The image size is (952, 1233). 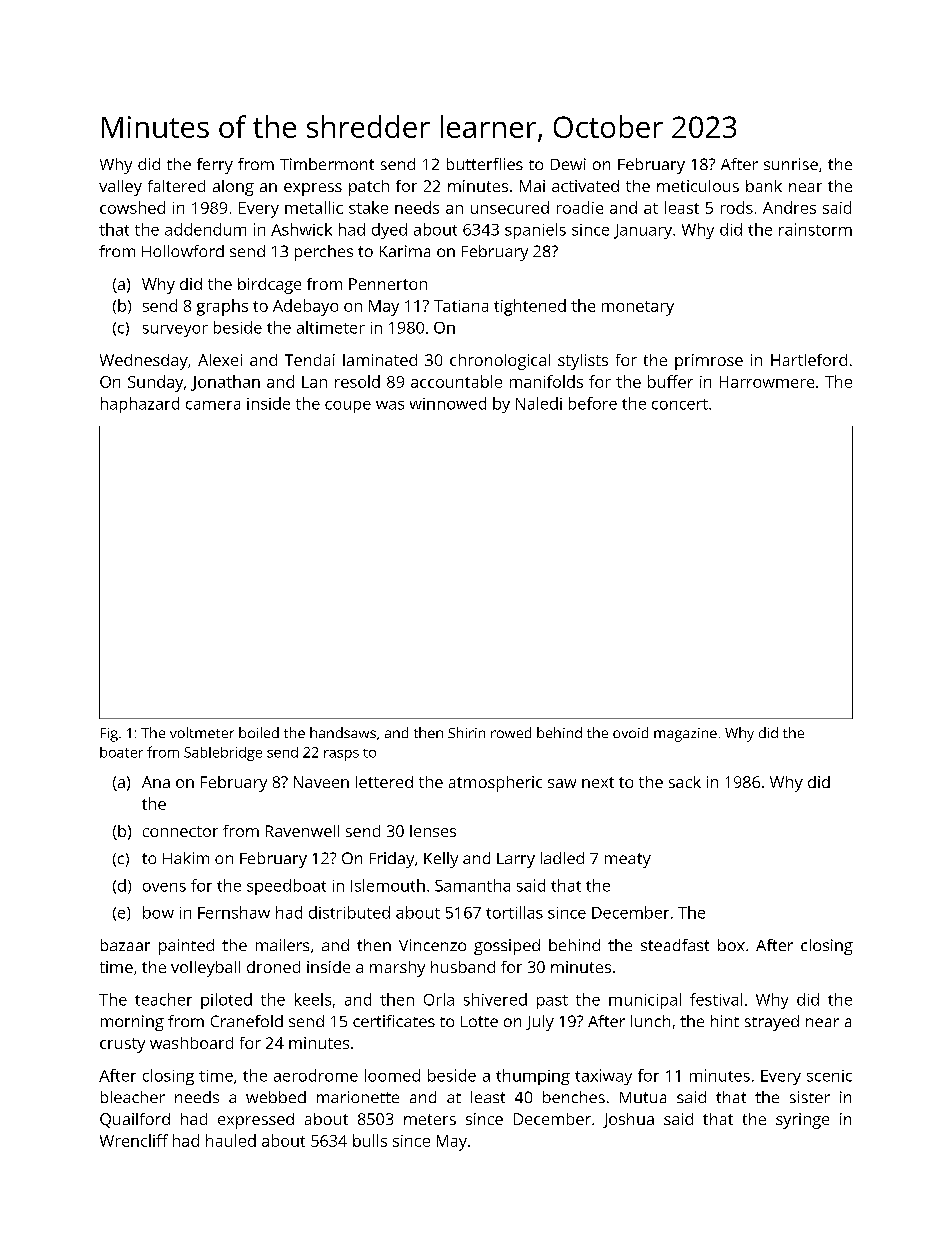 I want to click on bulls, so click(x=370, y=1140).
